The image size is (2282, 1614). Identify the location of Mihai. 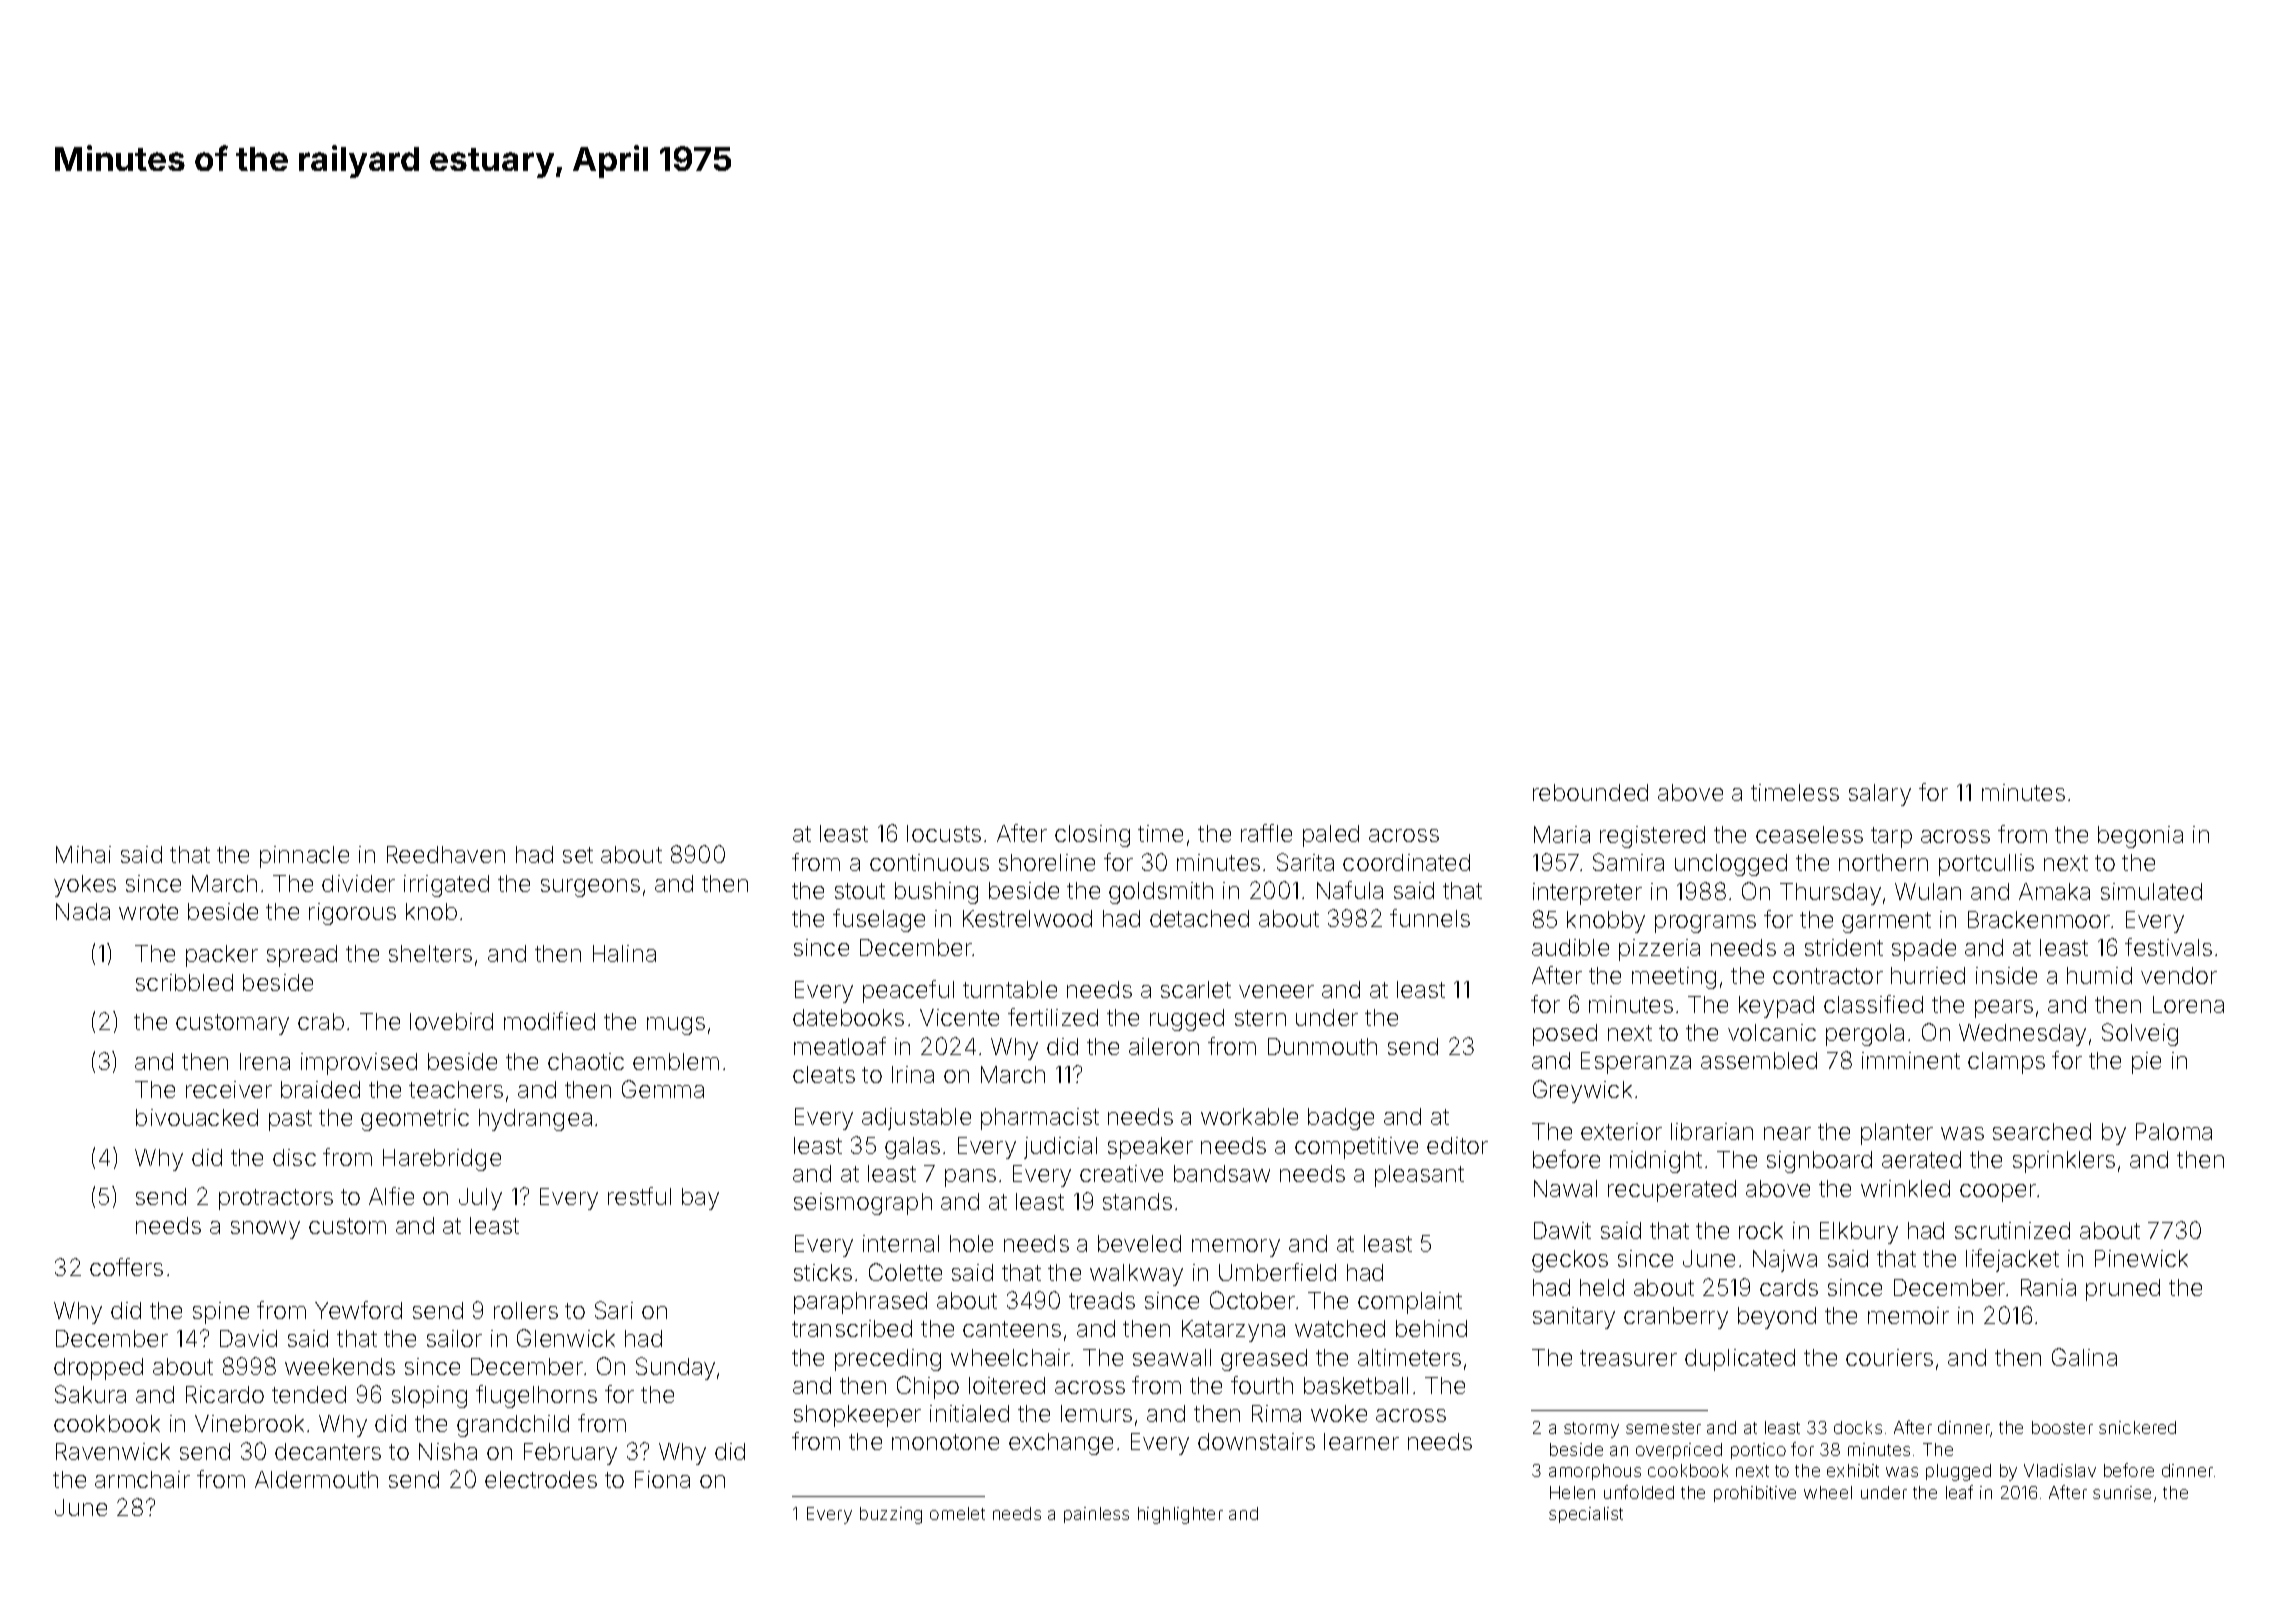
(83, 854).
